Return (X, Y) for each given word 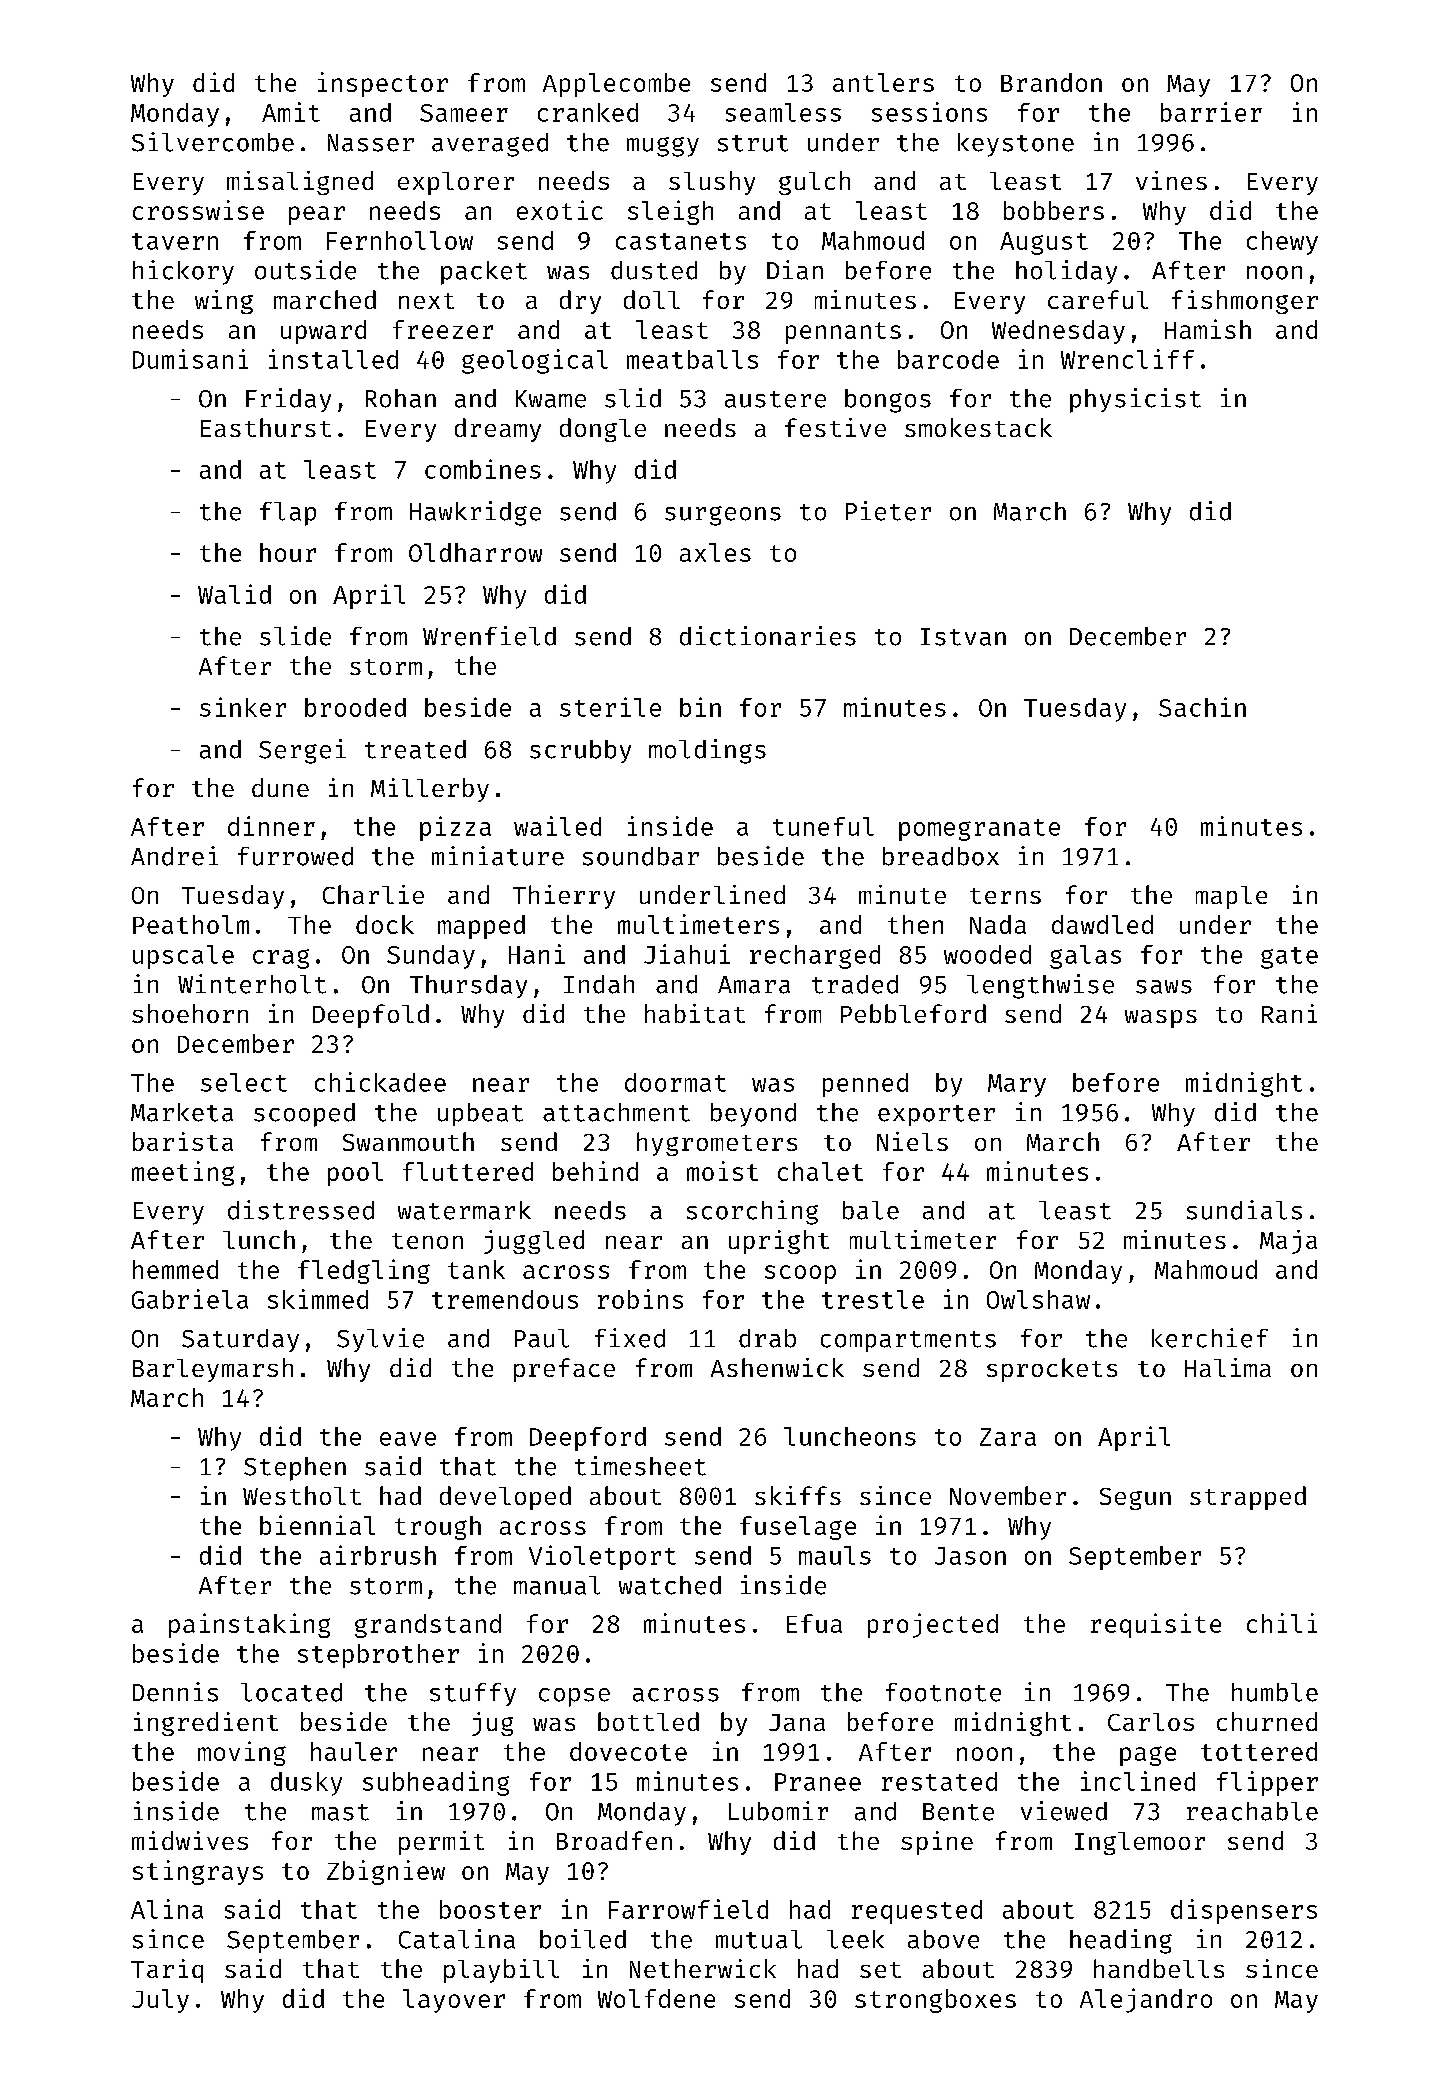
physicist (1135, 400)
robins (640, 1299)
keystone (1016, 145)
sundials (1244, 1210)
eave (408, 1439)
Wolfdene (656, 1998)
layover (454, 2001)
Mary (1017, 1085)
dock (385, 924)
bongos (888, 401)
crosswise (198, 210)
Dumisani (190, 359)
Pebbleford (913, 1013)
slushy (712, 183)
